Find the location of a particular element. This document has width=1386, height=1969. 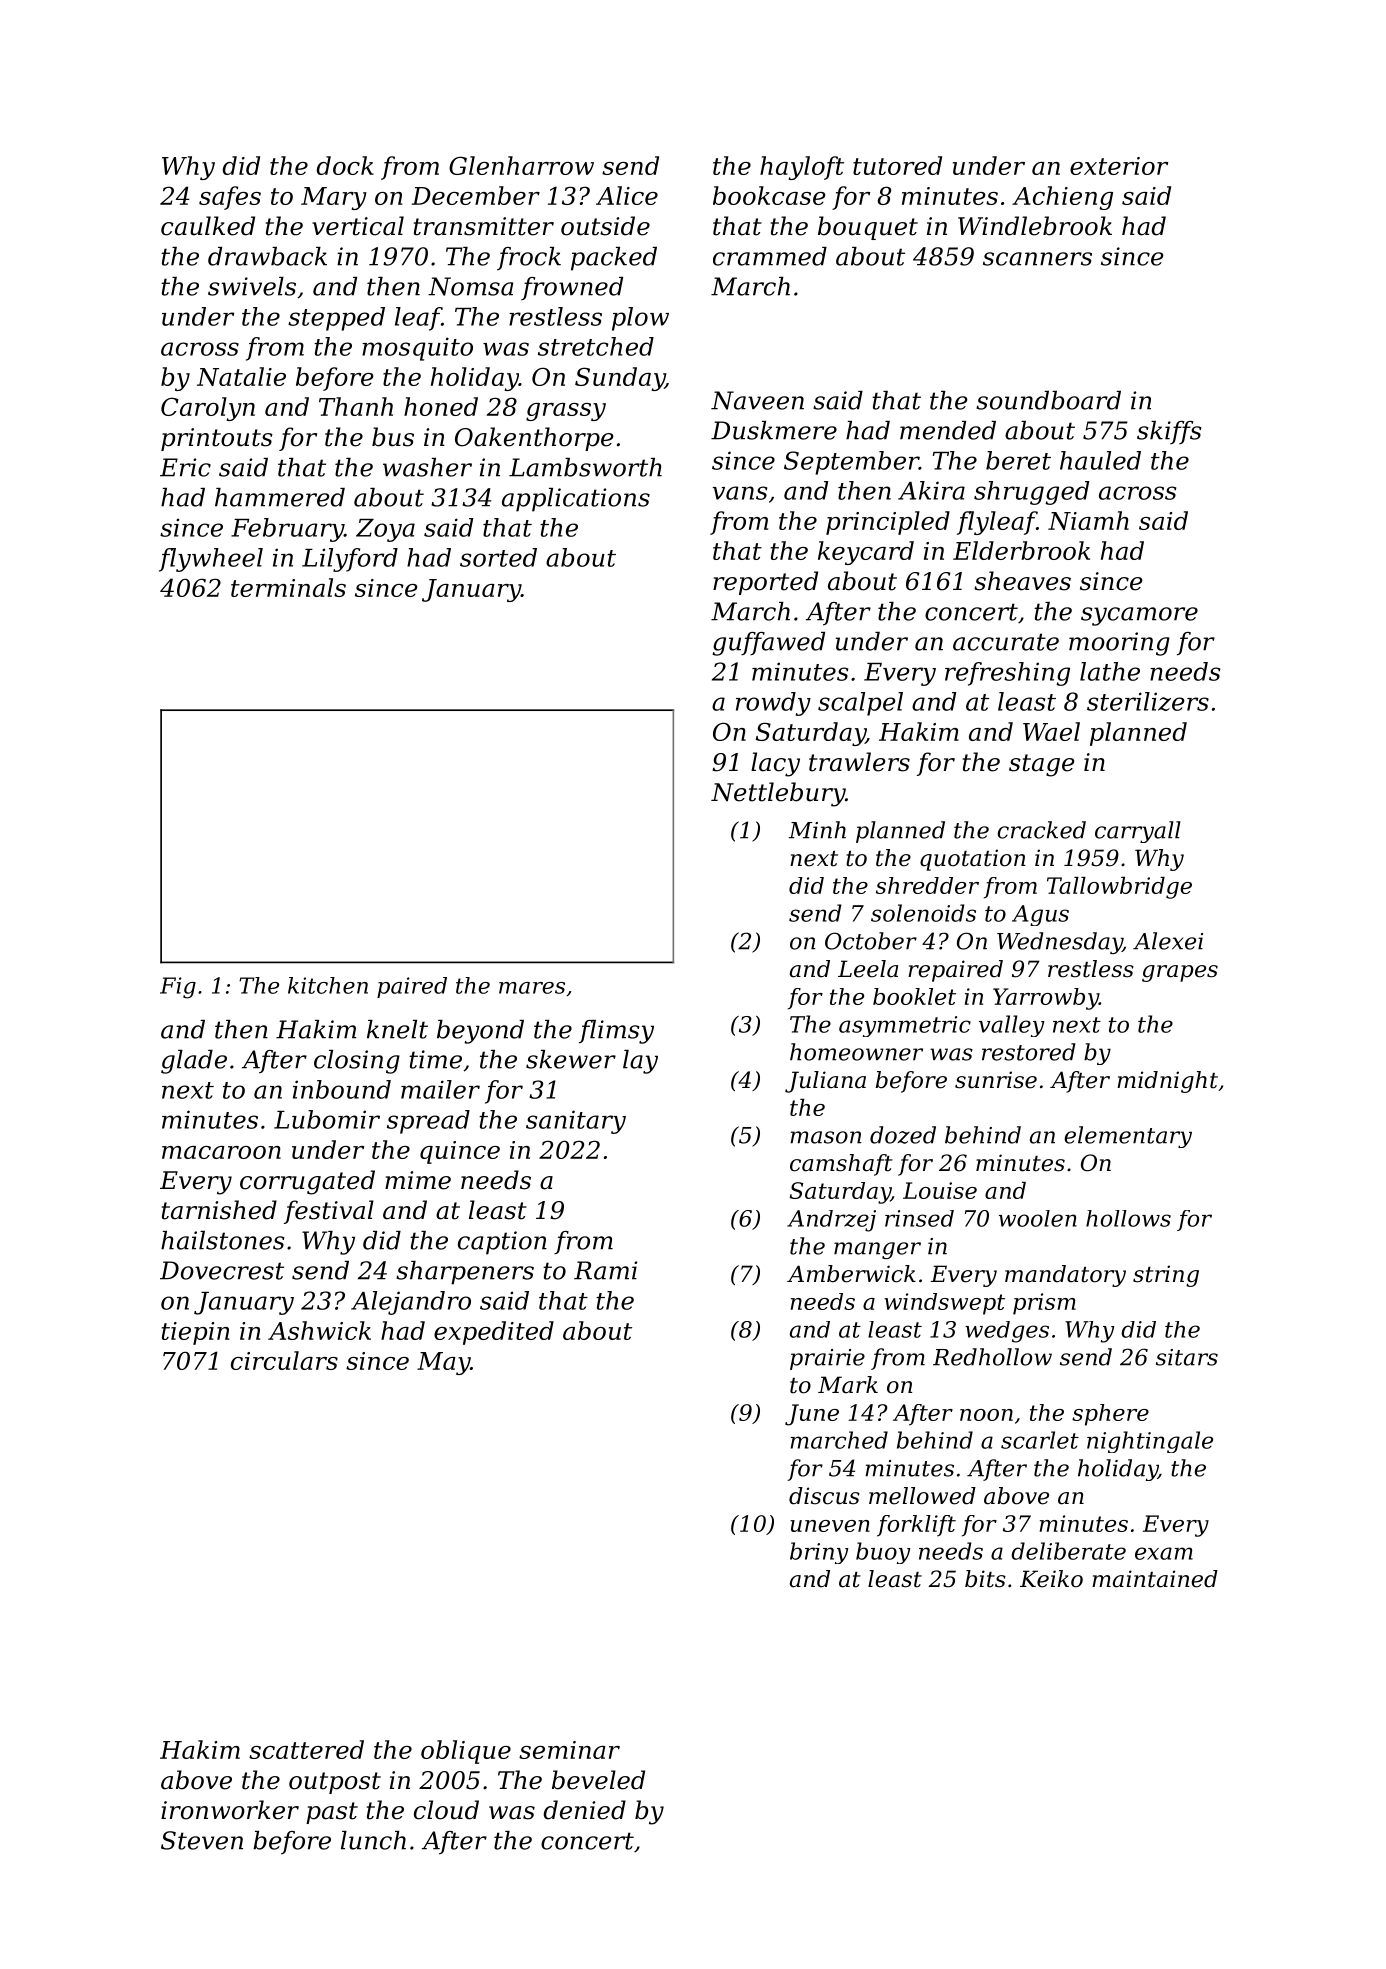

lacy is located at coordinates (775, 764).
